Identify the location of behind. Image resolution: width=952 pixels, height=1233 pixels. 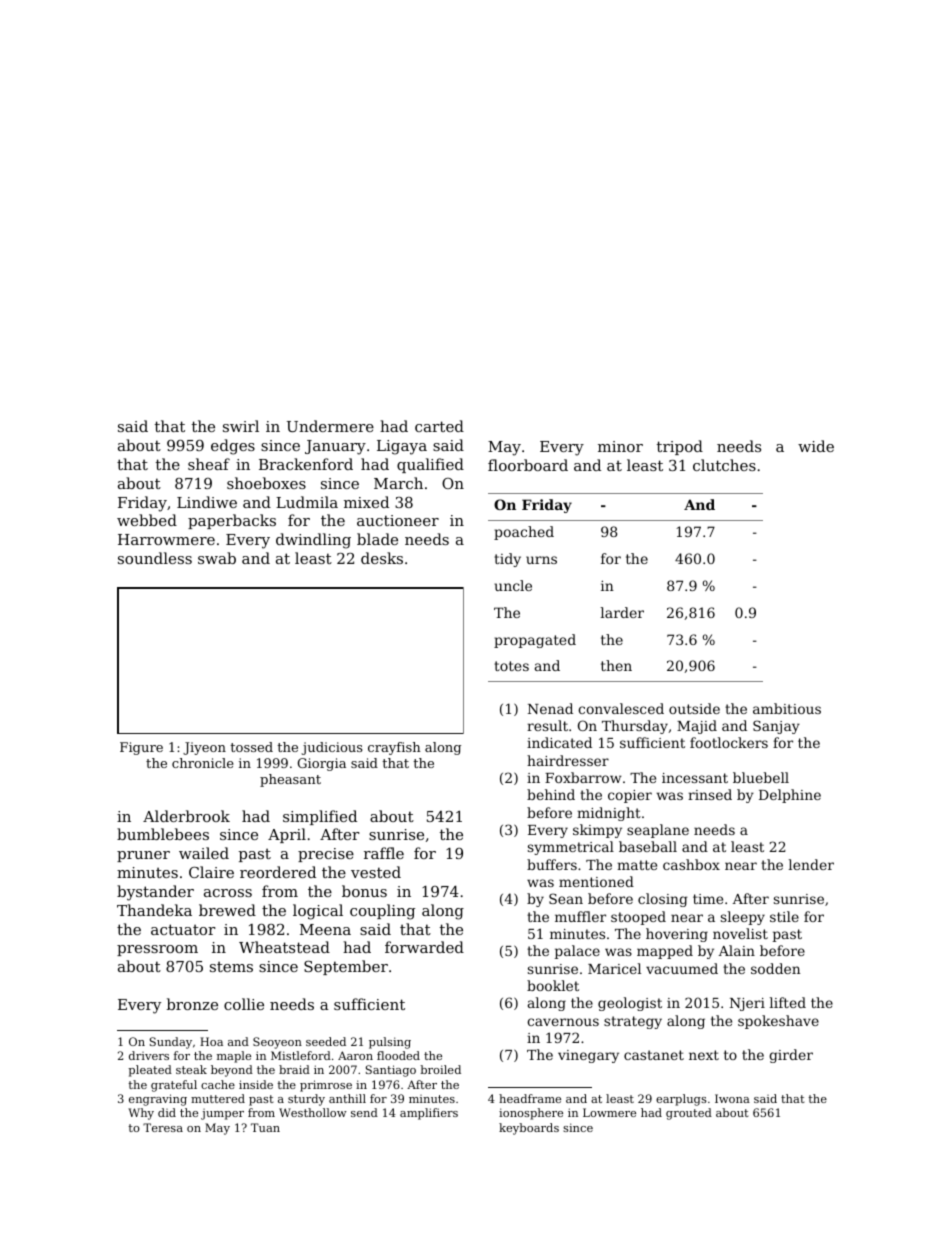
(551, 794).
